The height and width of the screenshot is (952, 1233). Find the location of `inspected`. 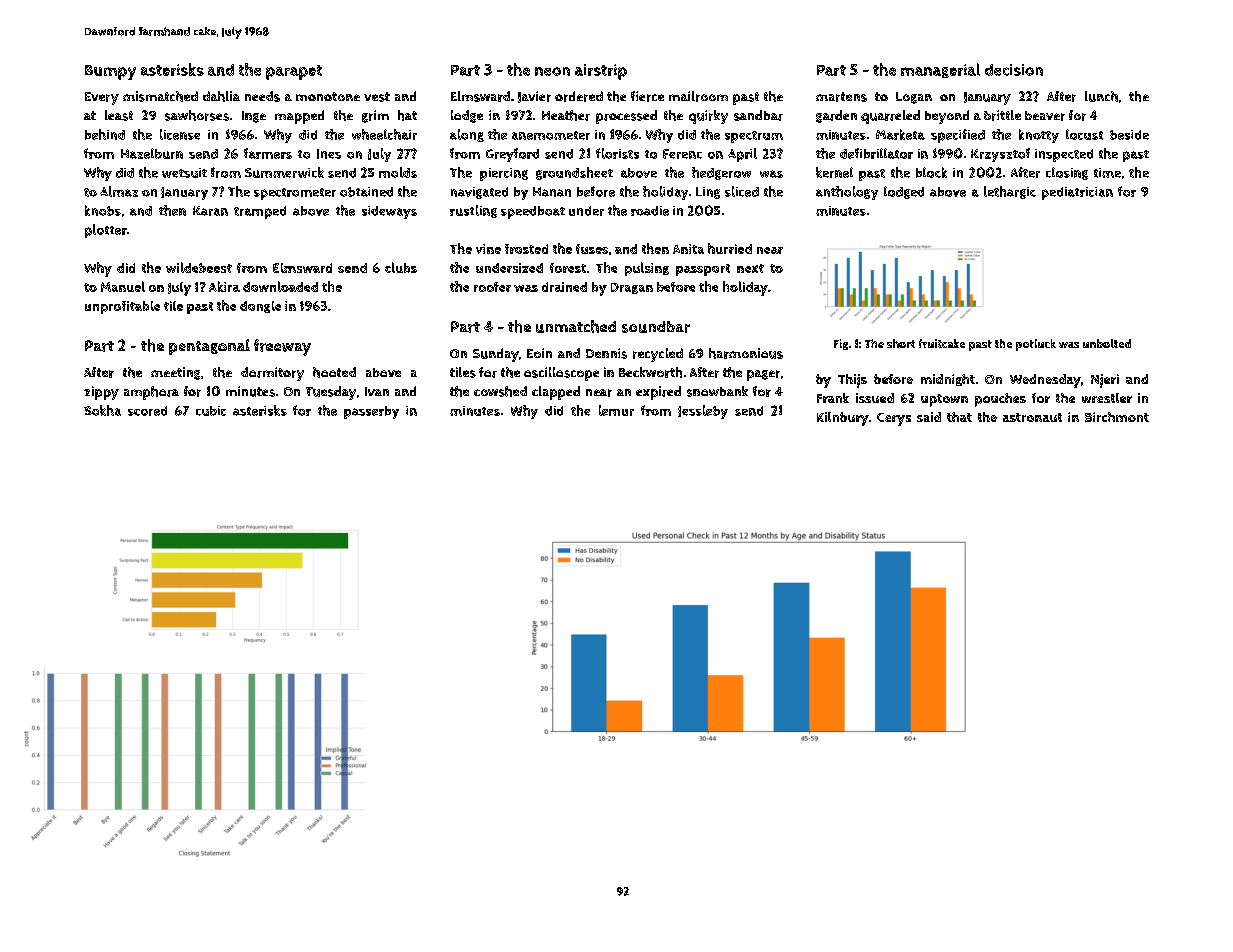

inspected is located at coordinates (1064, 155).
